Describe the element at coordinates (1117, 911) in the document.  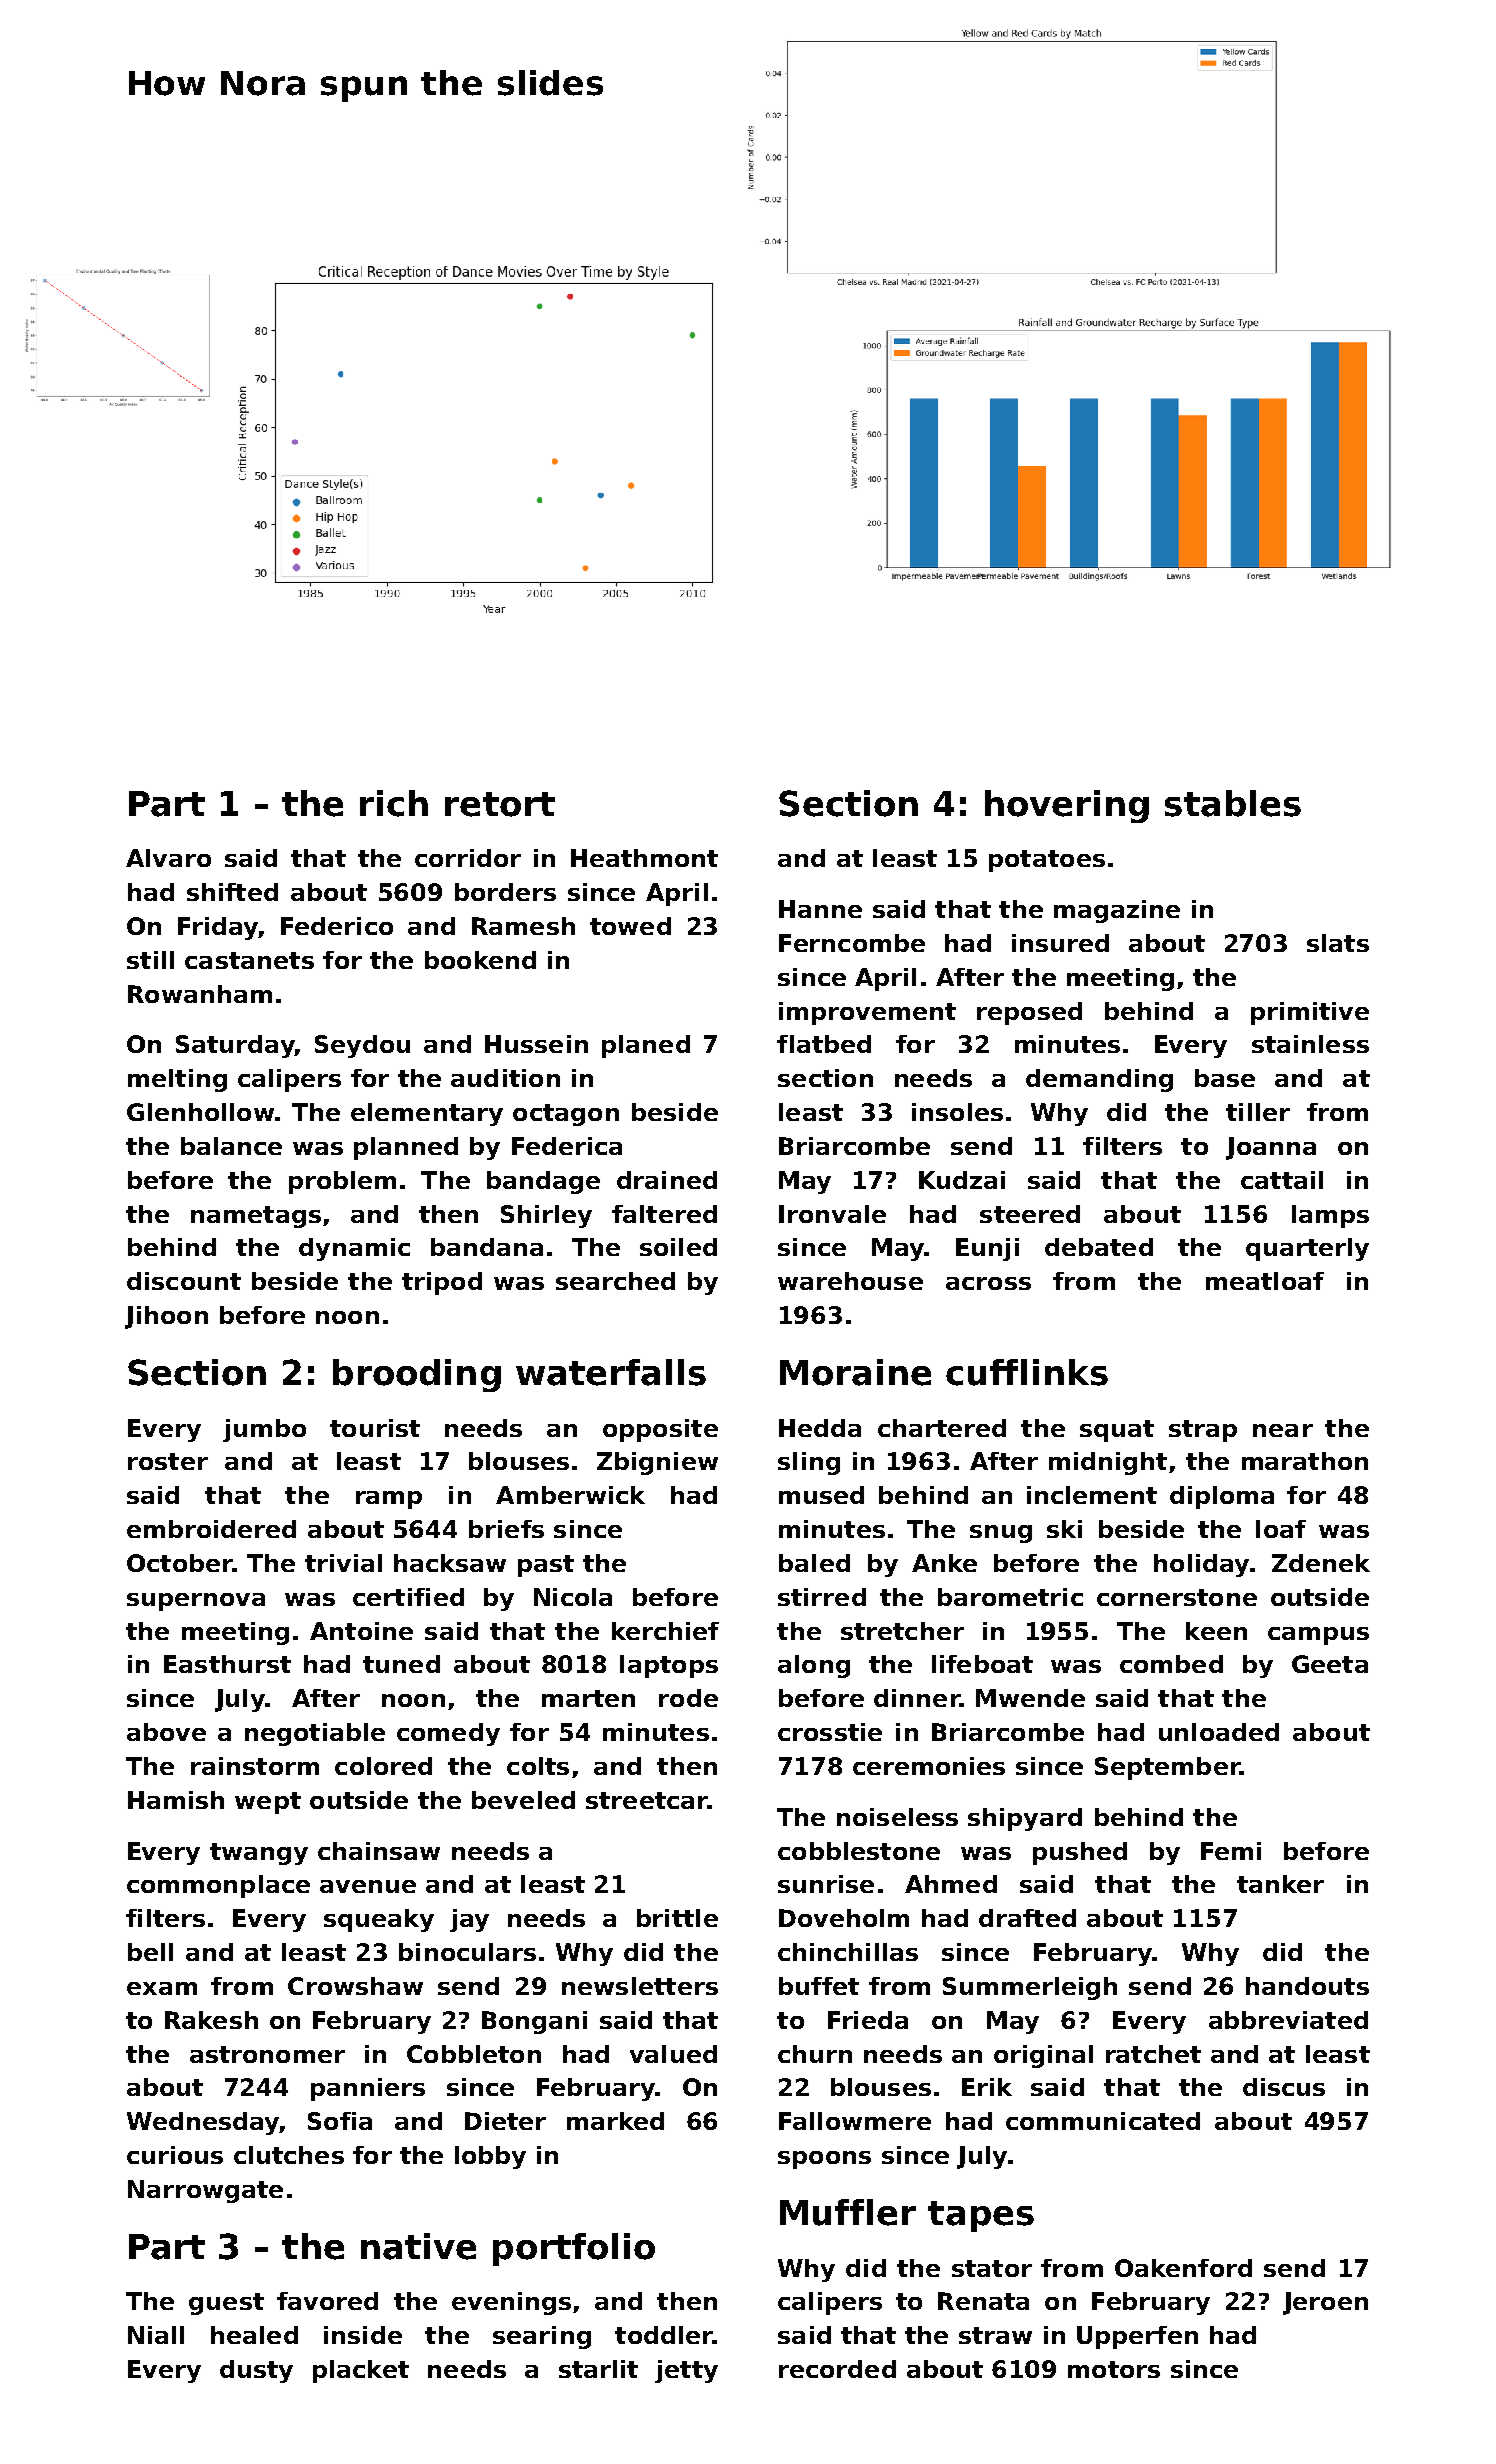
I see `magazine` at that location.
